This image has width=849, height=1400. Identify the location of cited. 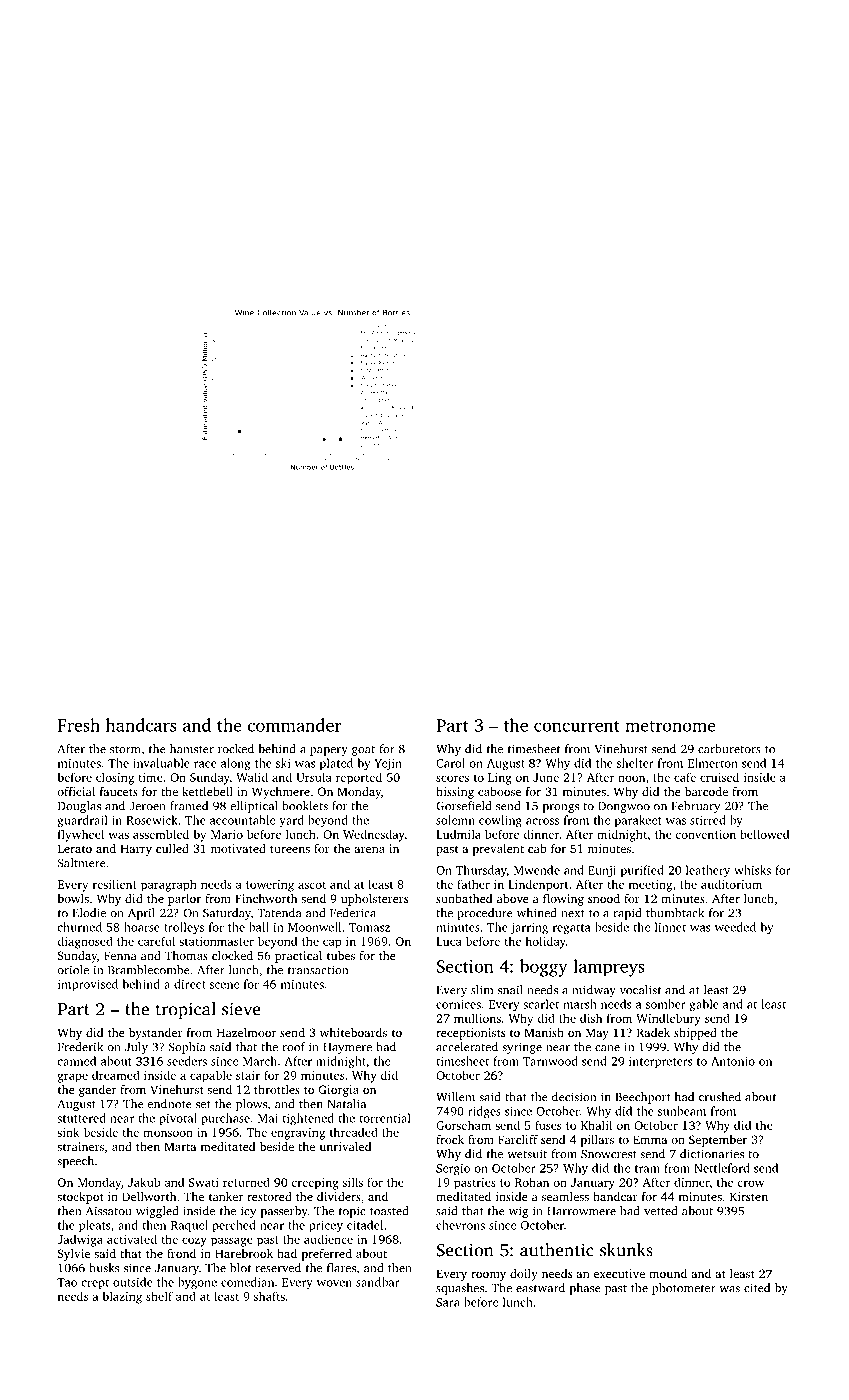
(757, 1288).
